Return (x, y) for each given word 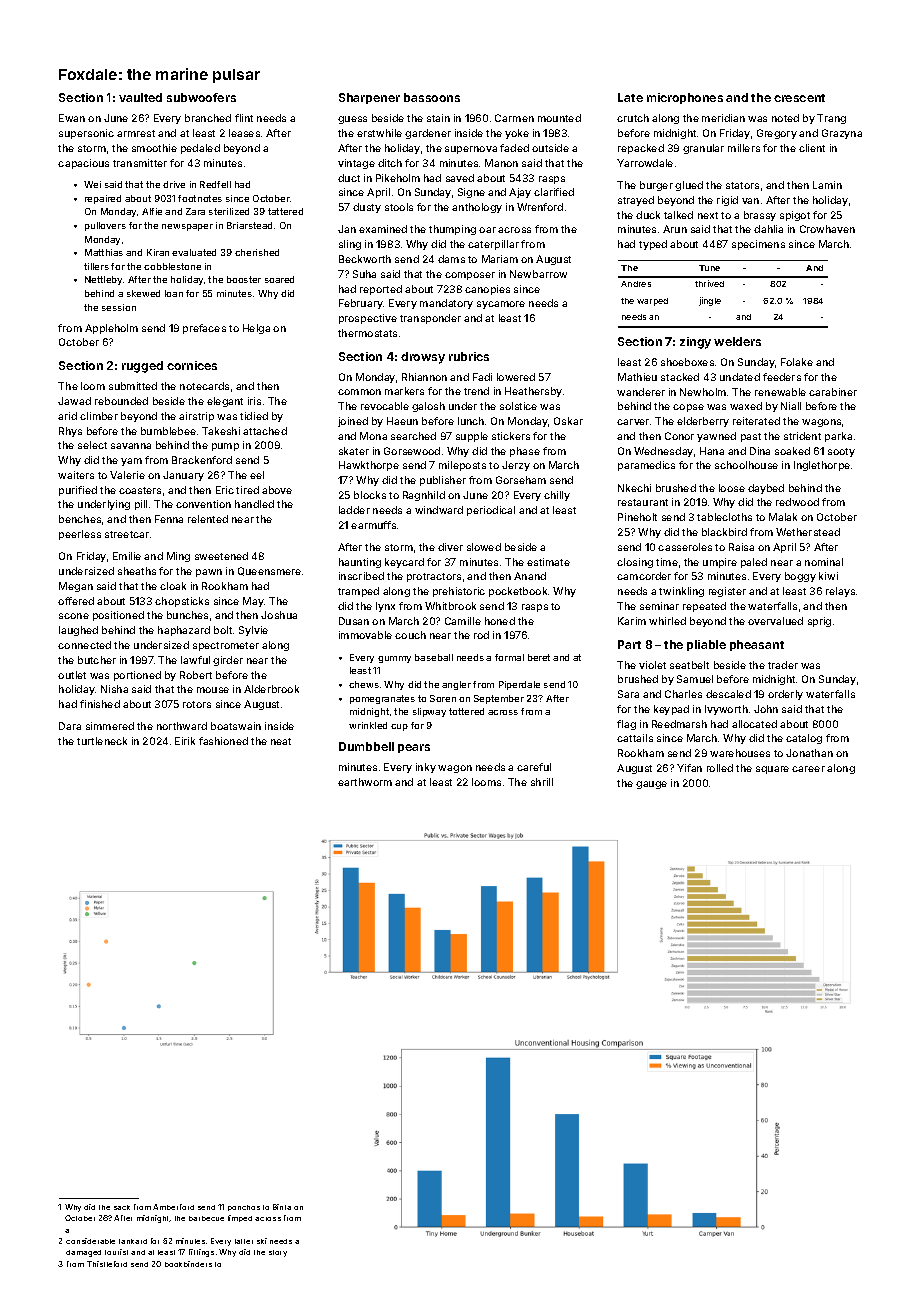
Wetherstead (808, 532)
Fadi (482, 377)
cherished (257, 252)
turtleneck (102, 741)
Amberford (173, 1207)
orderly (785, 695)
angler (456, 685)
